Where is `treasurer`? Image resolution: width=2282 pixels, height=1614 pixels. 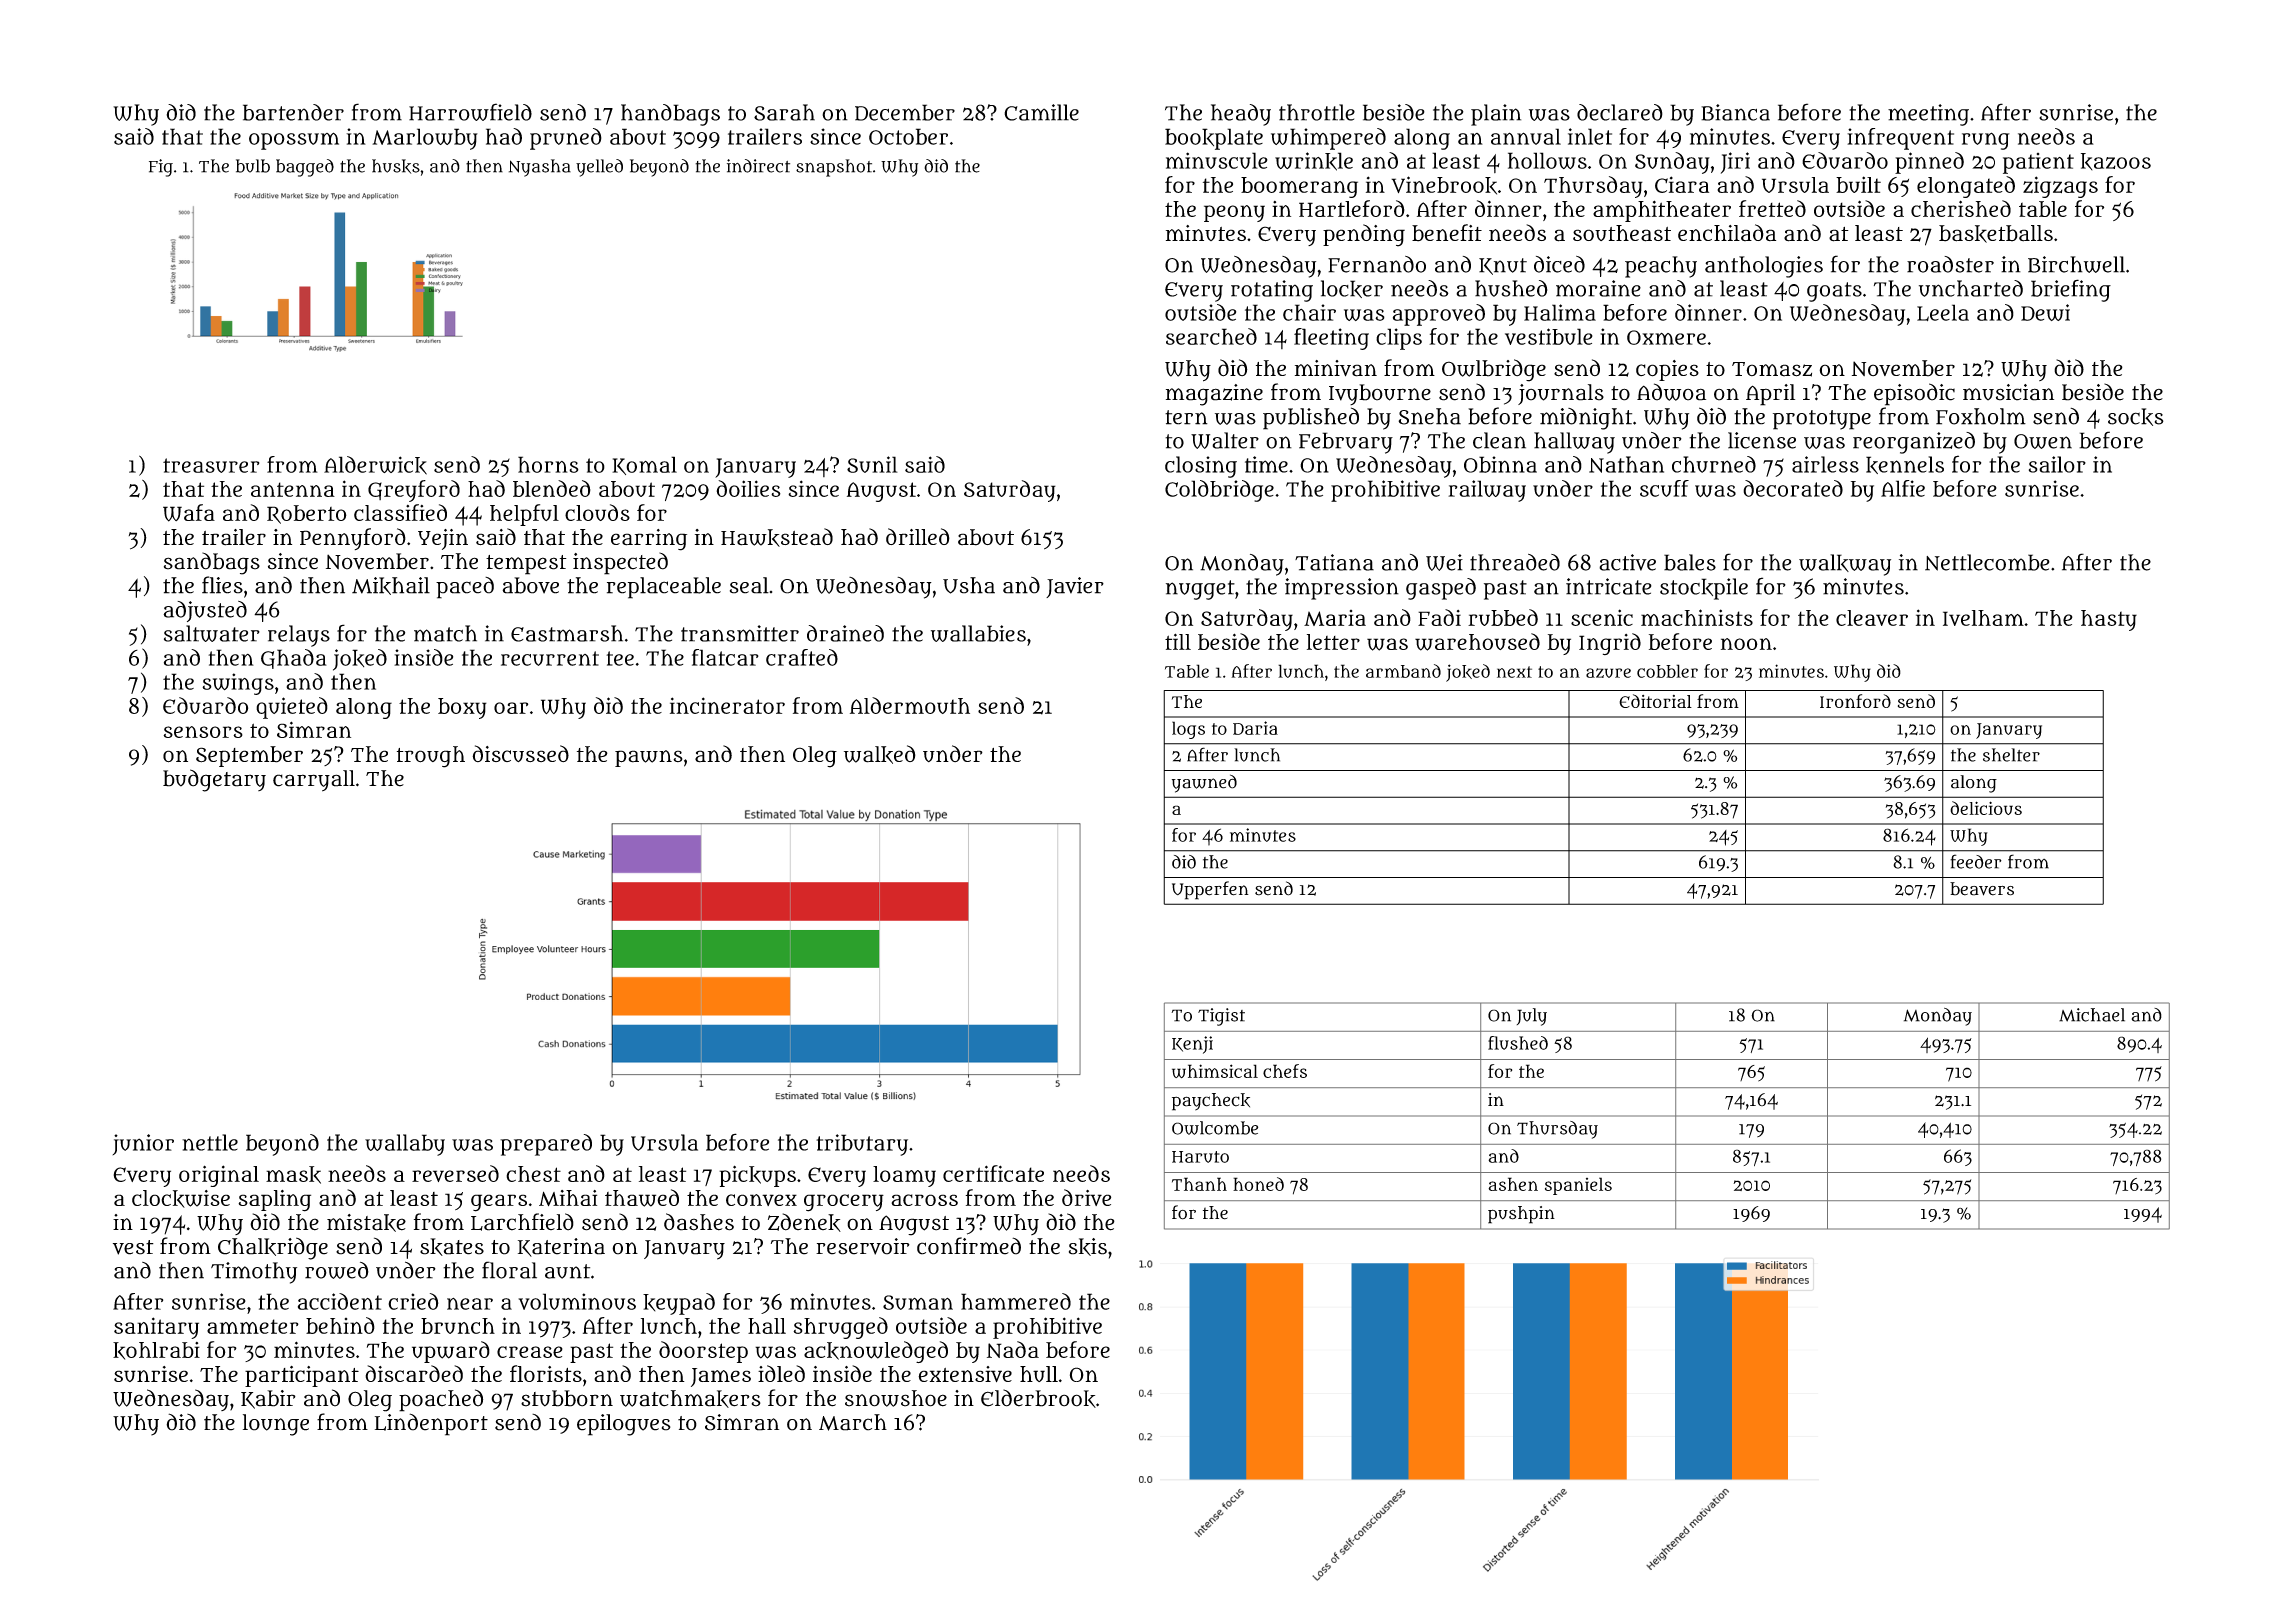 treasurer is located at coordinates (211, 465).
